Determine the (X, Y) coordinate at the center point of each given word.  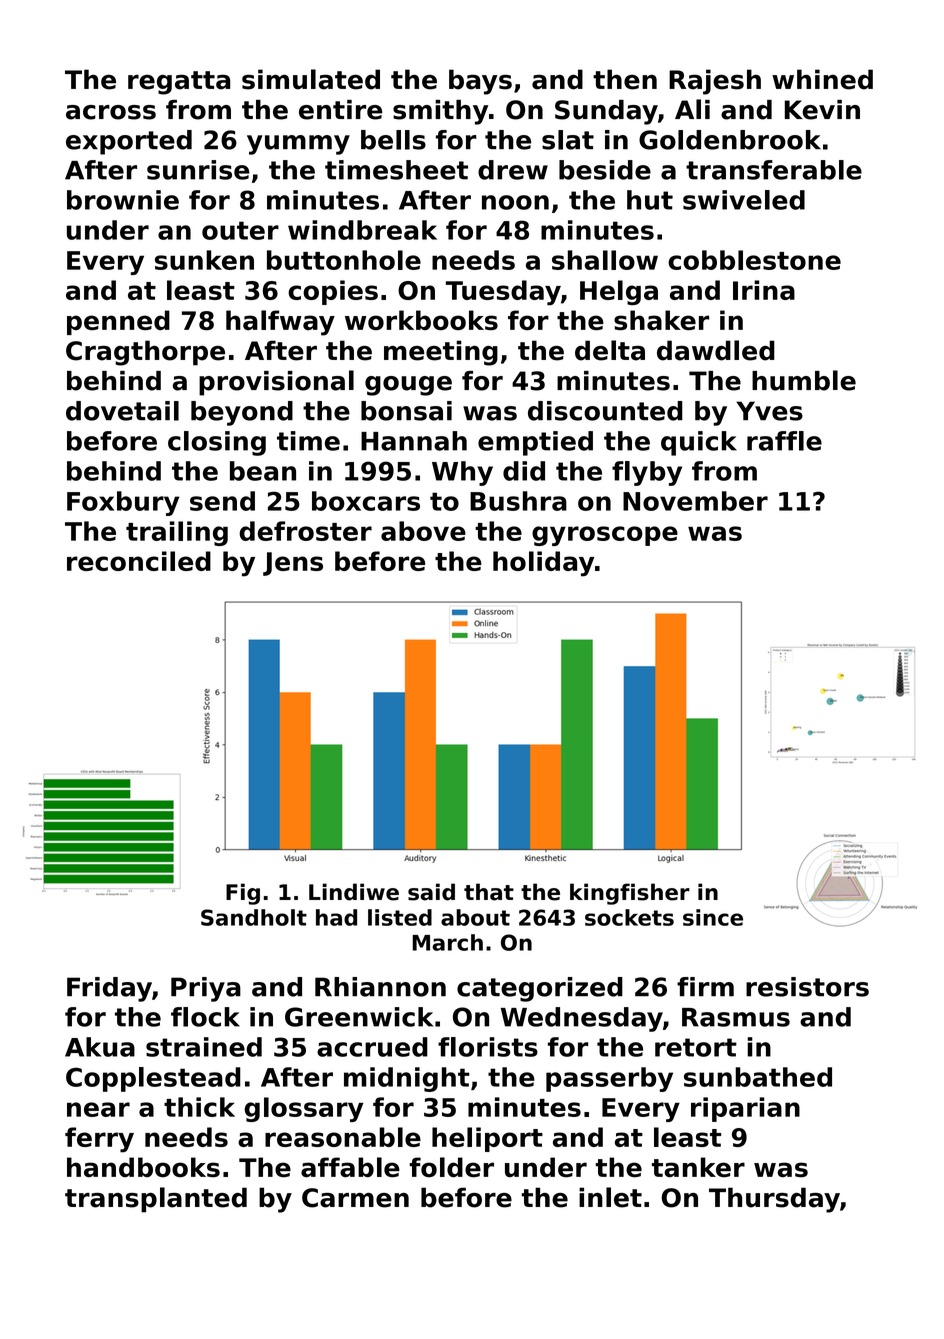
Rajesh (715, 82)
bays (480, 82)
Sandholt (254, 917)
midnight (407, 1079)
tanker (698, 1167)
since (713, 917)
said (431, 892)
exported (129, 142)
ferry (99, 1140)
